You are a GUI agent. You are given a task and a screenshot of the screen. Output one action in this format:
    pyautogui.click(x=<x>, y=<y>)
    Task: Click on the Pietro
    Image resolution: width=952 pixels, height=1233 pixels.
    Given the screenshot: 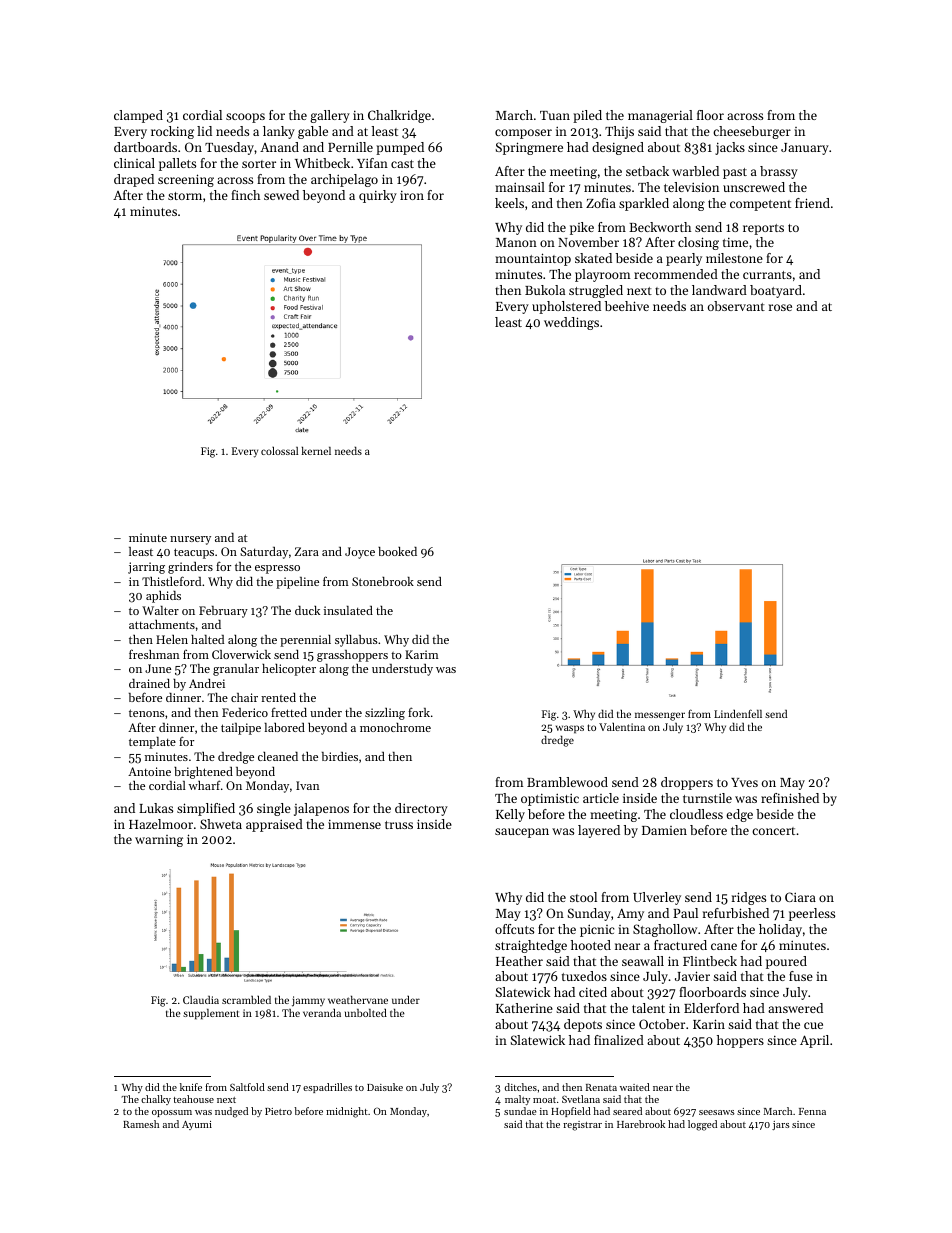 What is the action you would take?
    pyautogui.click(x=278, y=1111)
